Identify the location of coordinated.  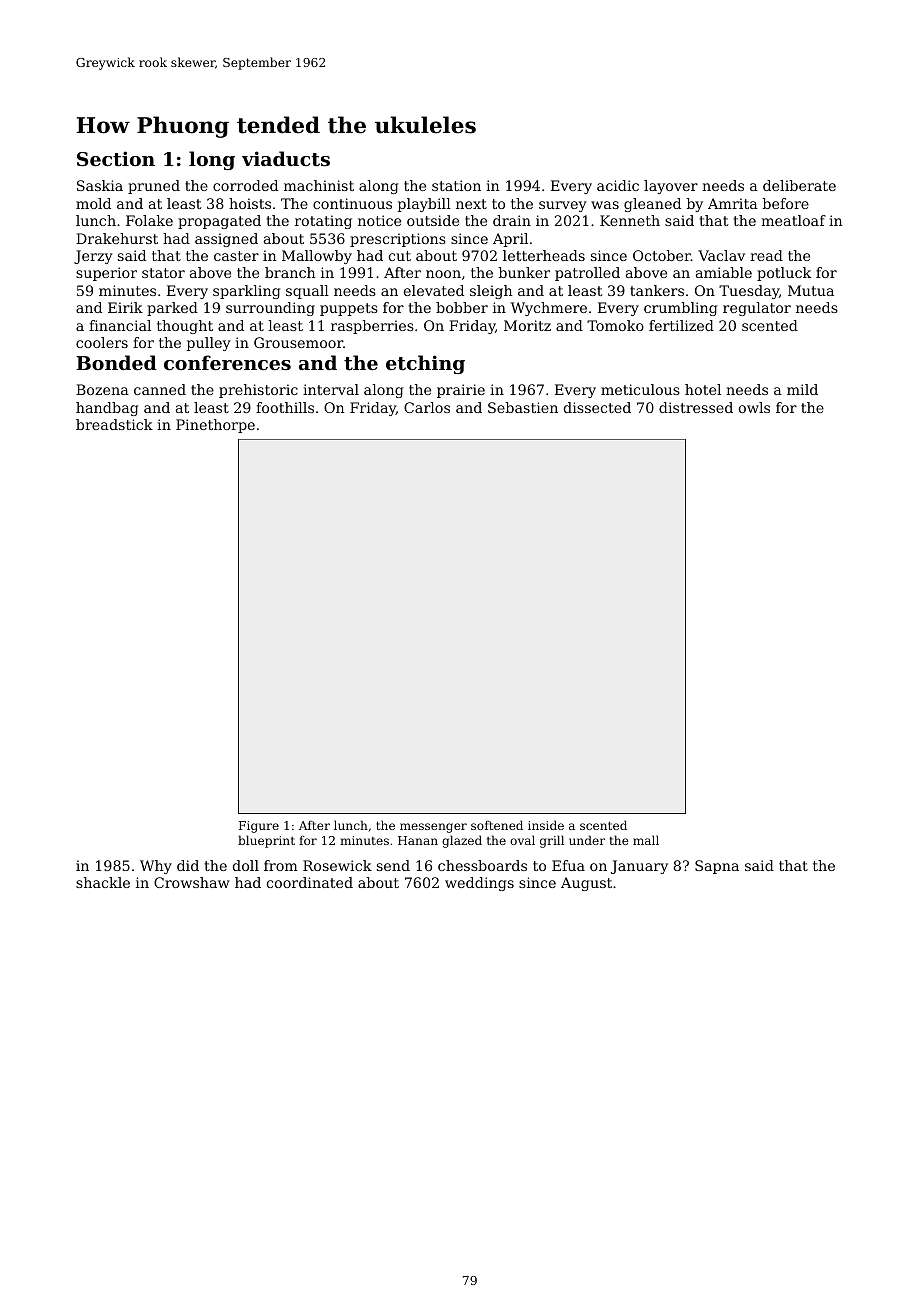
(310, 882).
